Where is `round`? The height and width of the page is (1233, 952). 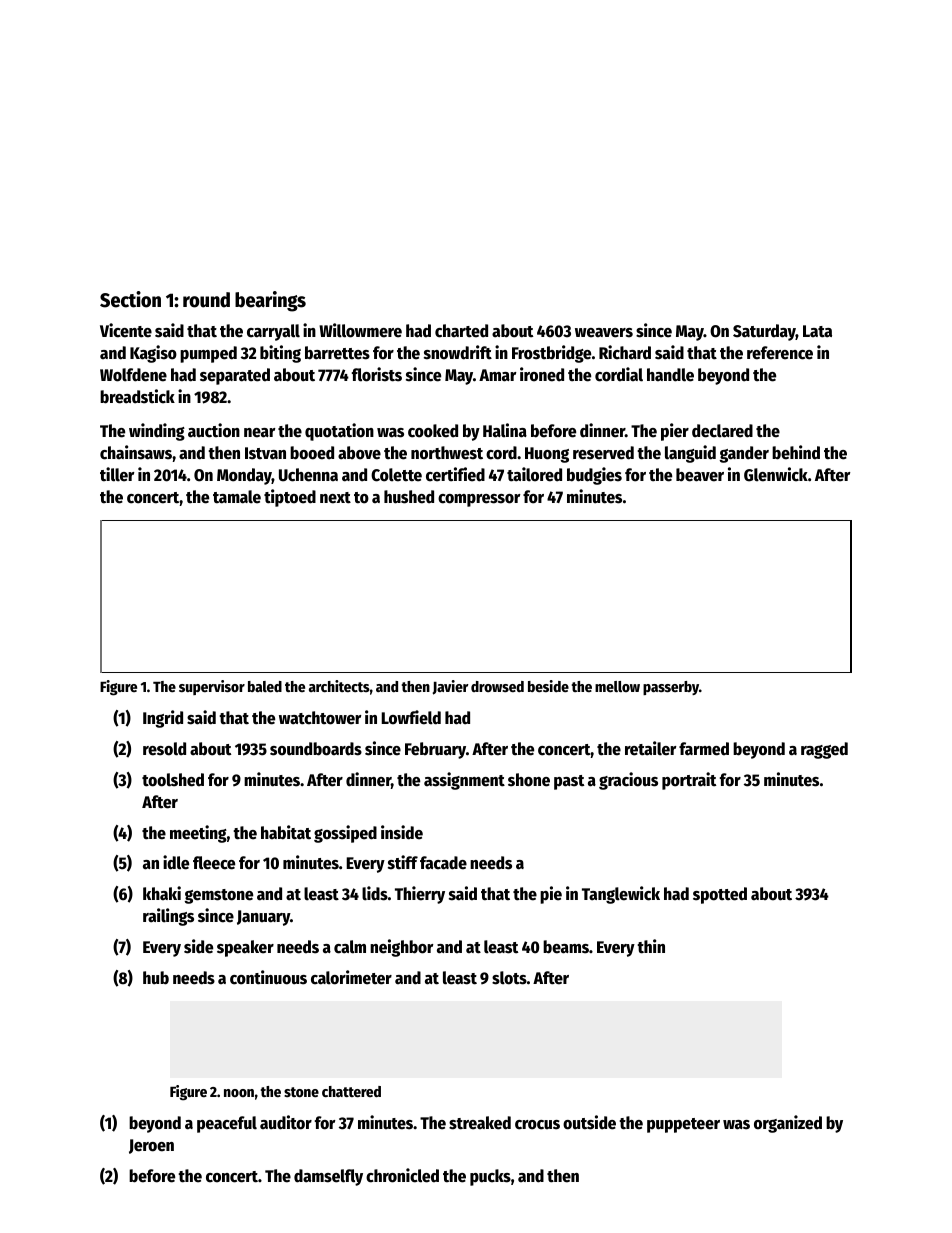
round is located at coordinates (206, 300).
